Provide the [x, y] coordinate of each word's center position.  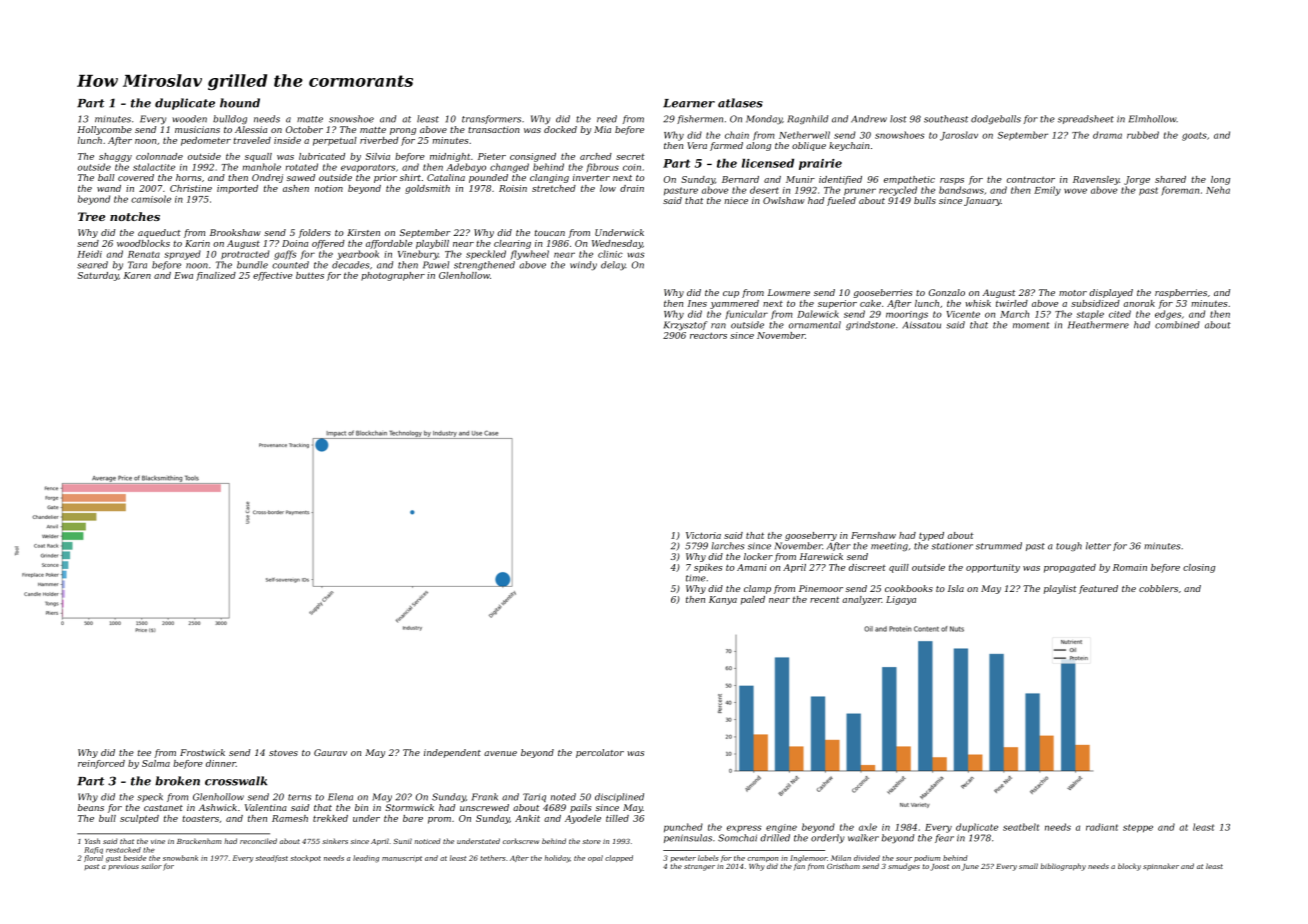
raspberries [1181, 293]
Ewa [183, 275]
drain [632, 188]
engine [781, 828]
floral [93, 858]
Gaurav [330, 752]
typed [931, 536]
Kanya [723, 600]
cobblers [1158, 588]
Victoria [703, 535]
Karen [137, 275]
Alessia [251, 129]
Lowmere [789, 292]
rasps [952, 181]
